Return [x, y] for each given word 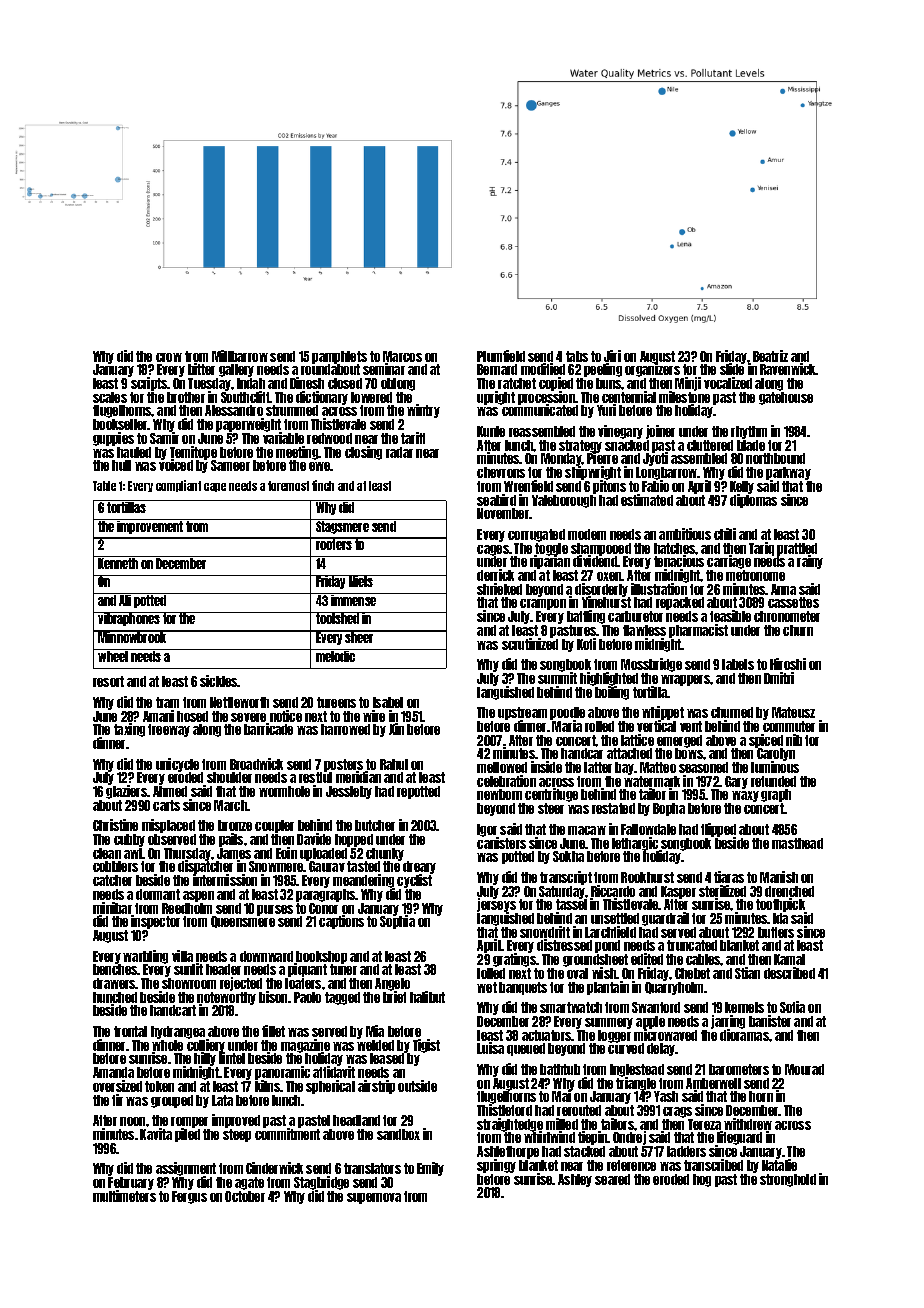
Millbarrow [240, 356]
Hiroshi [788, 664]
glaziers [126, 792]
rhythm [749, 432]
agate [249, 1183]
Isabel [388, 702]
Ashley [575, 1180]
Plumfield [501, 356]
